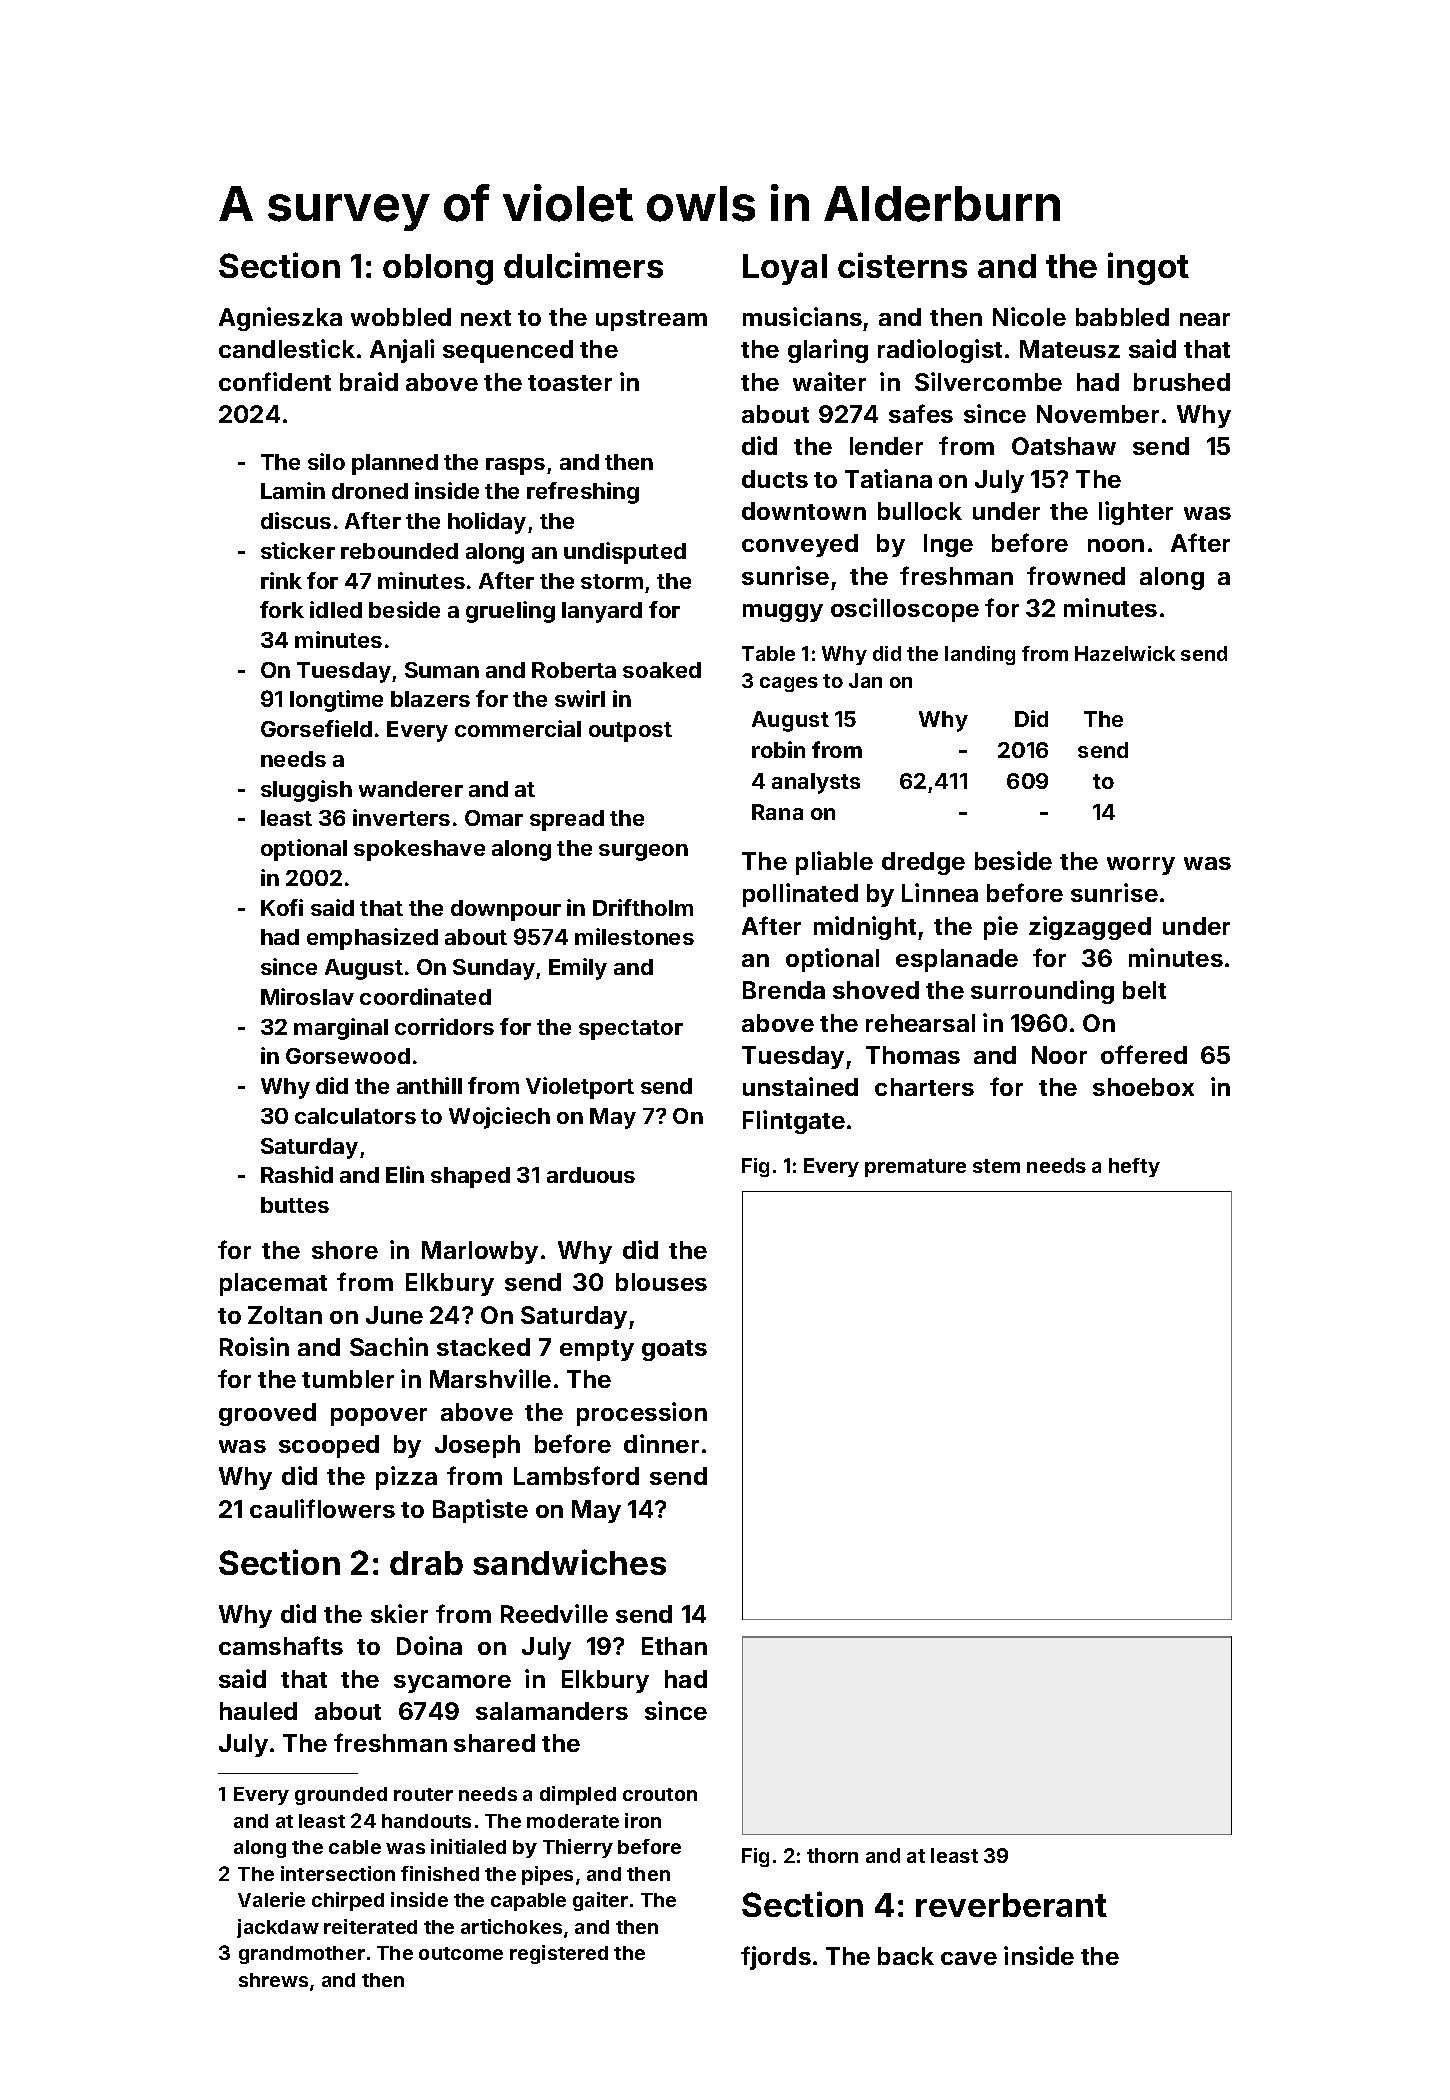 The height and width of the document is (2100, 1450). Describe the element at coordinates (591, 1175) in the document. I see `arduous` at that location.
